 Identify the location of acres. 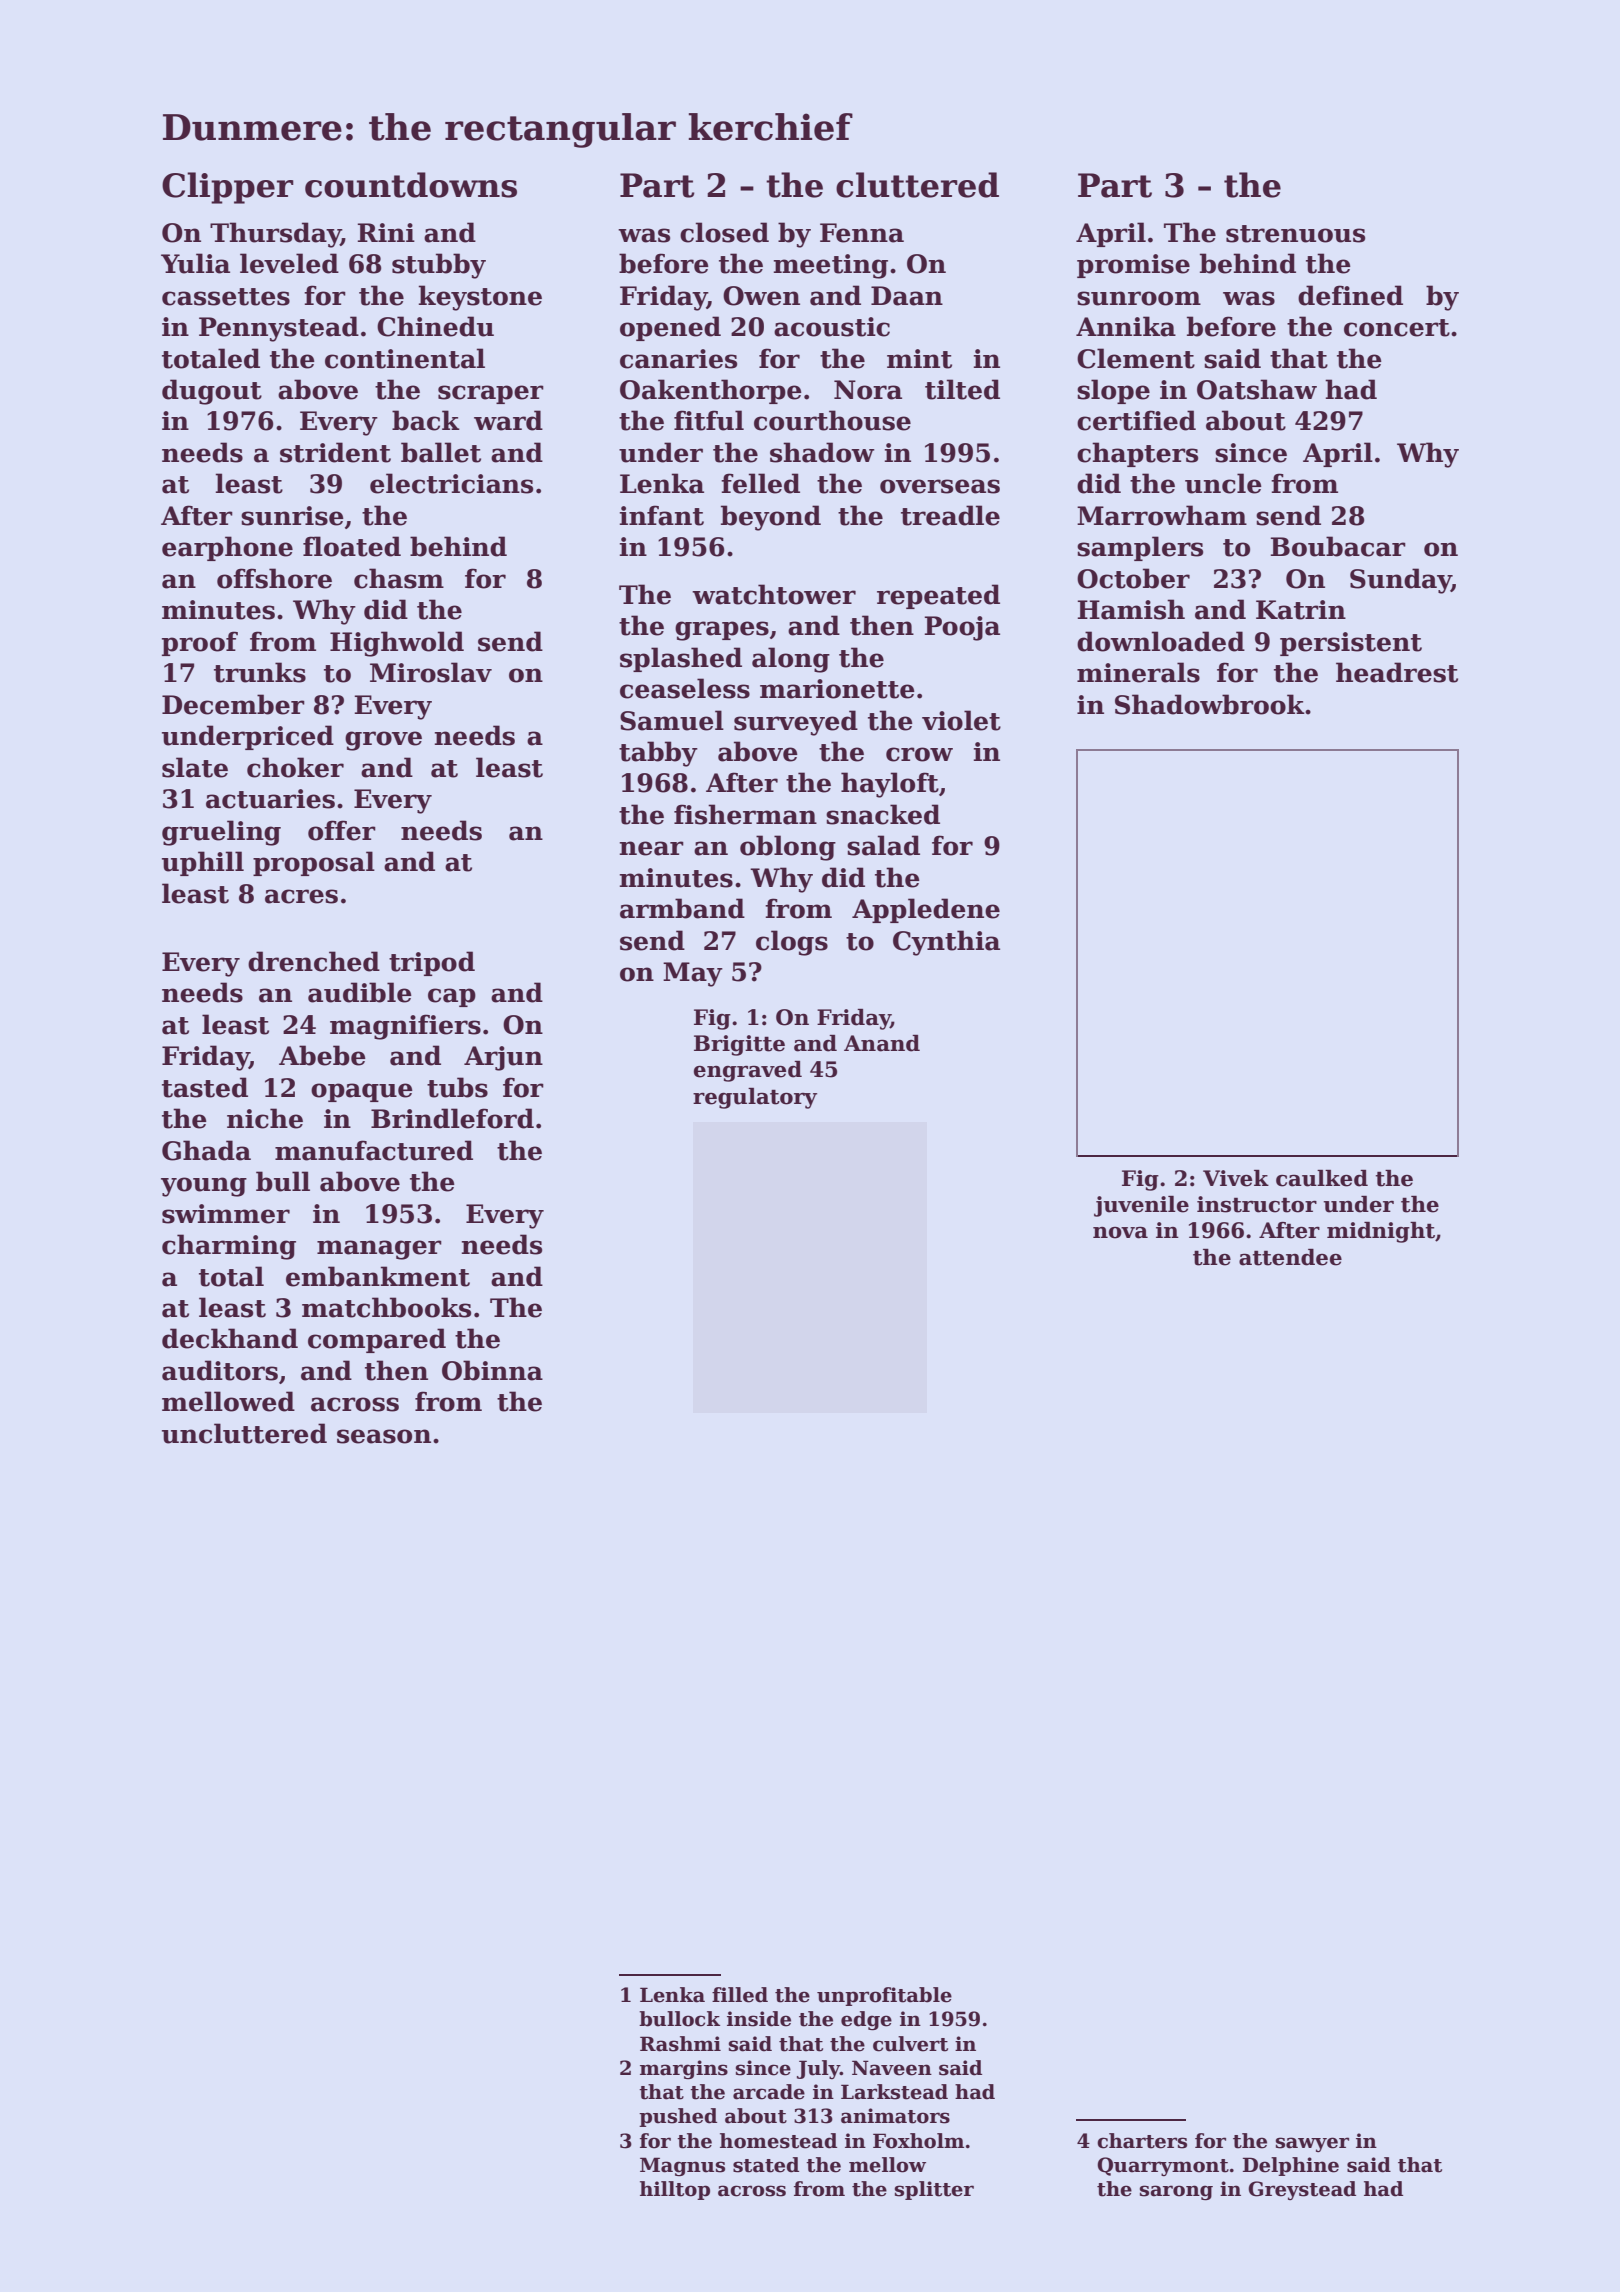
(301, 896).
